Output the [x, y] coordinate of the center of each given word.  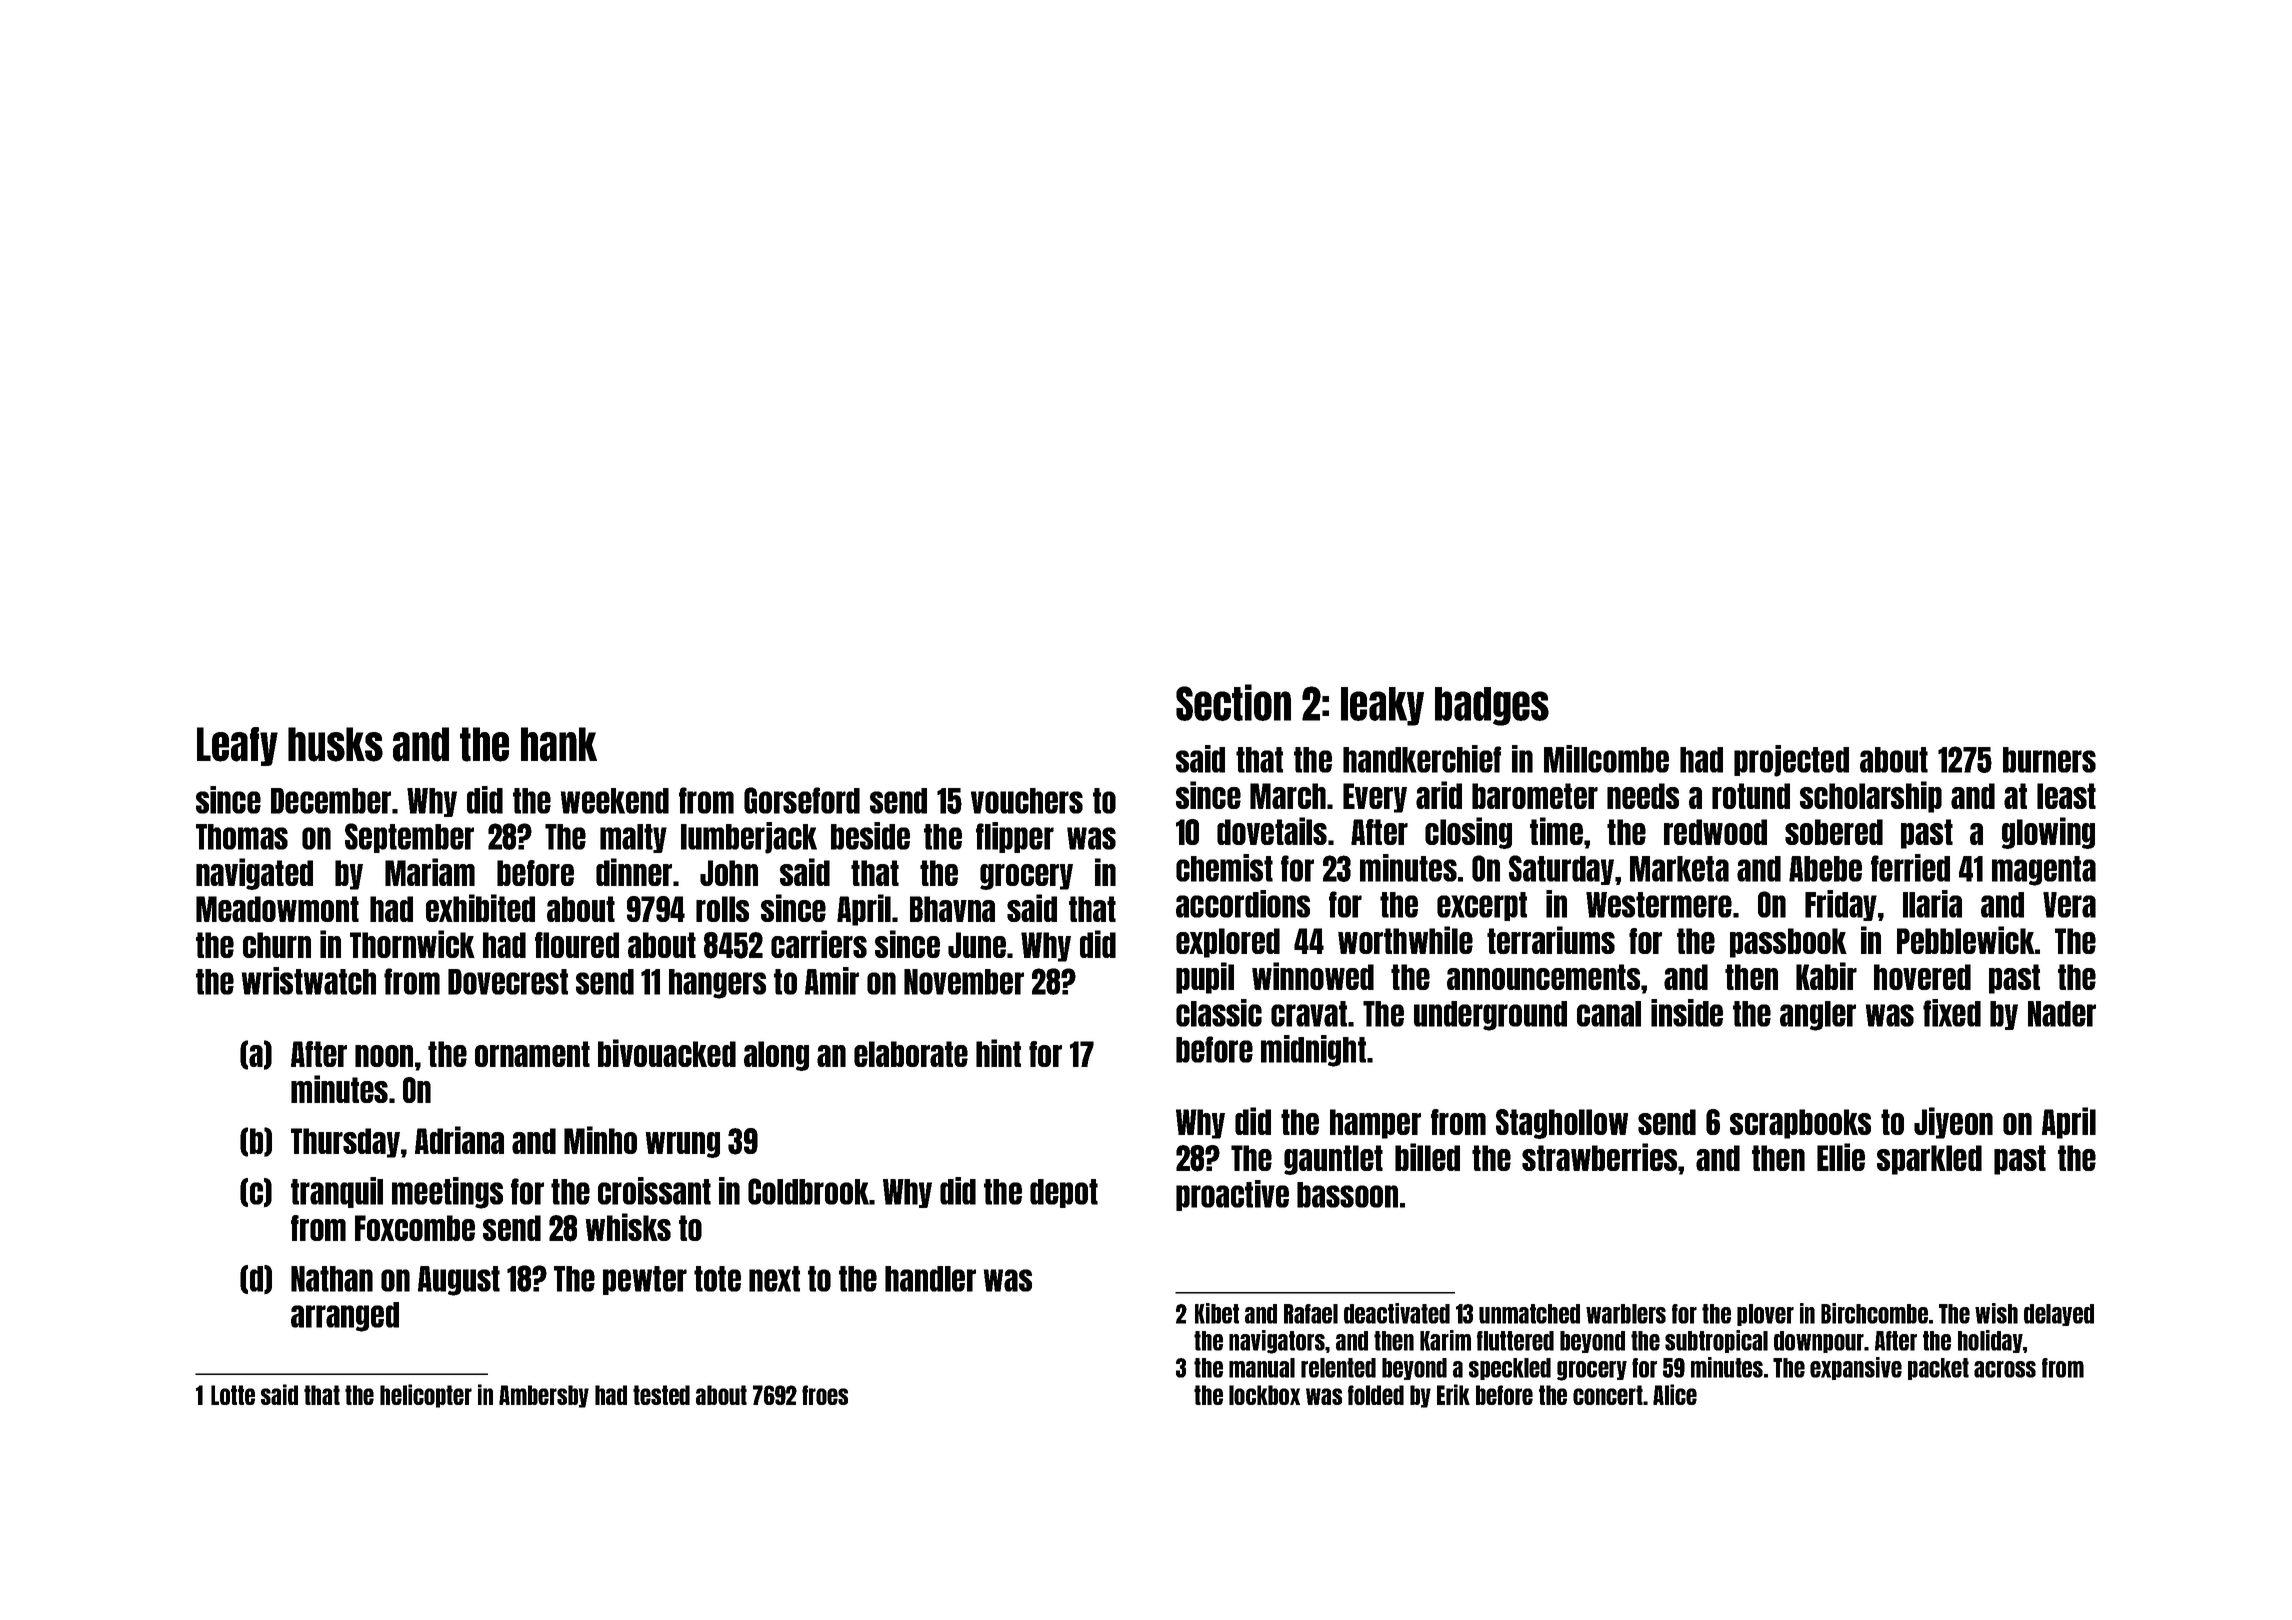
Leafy [237, 746]
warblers [1626, 1314]
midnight [1313, 1051]
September [409, 838]
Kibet [1217, 1313]
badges [1492, 706]
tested [661, 1395]
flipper [1015, 837]
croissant [654, 1191]
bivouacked [667, 1053]
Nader [2062, 1014]
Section [1233, 702]
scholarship [1871, 797]
